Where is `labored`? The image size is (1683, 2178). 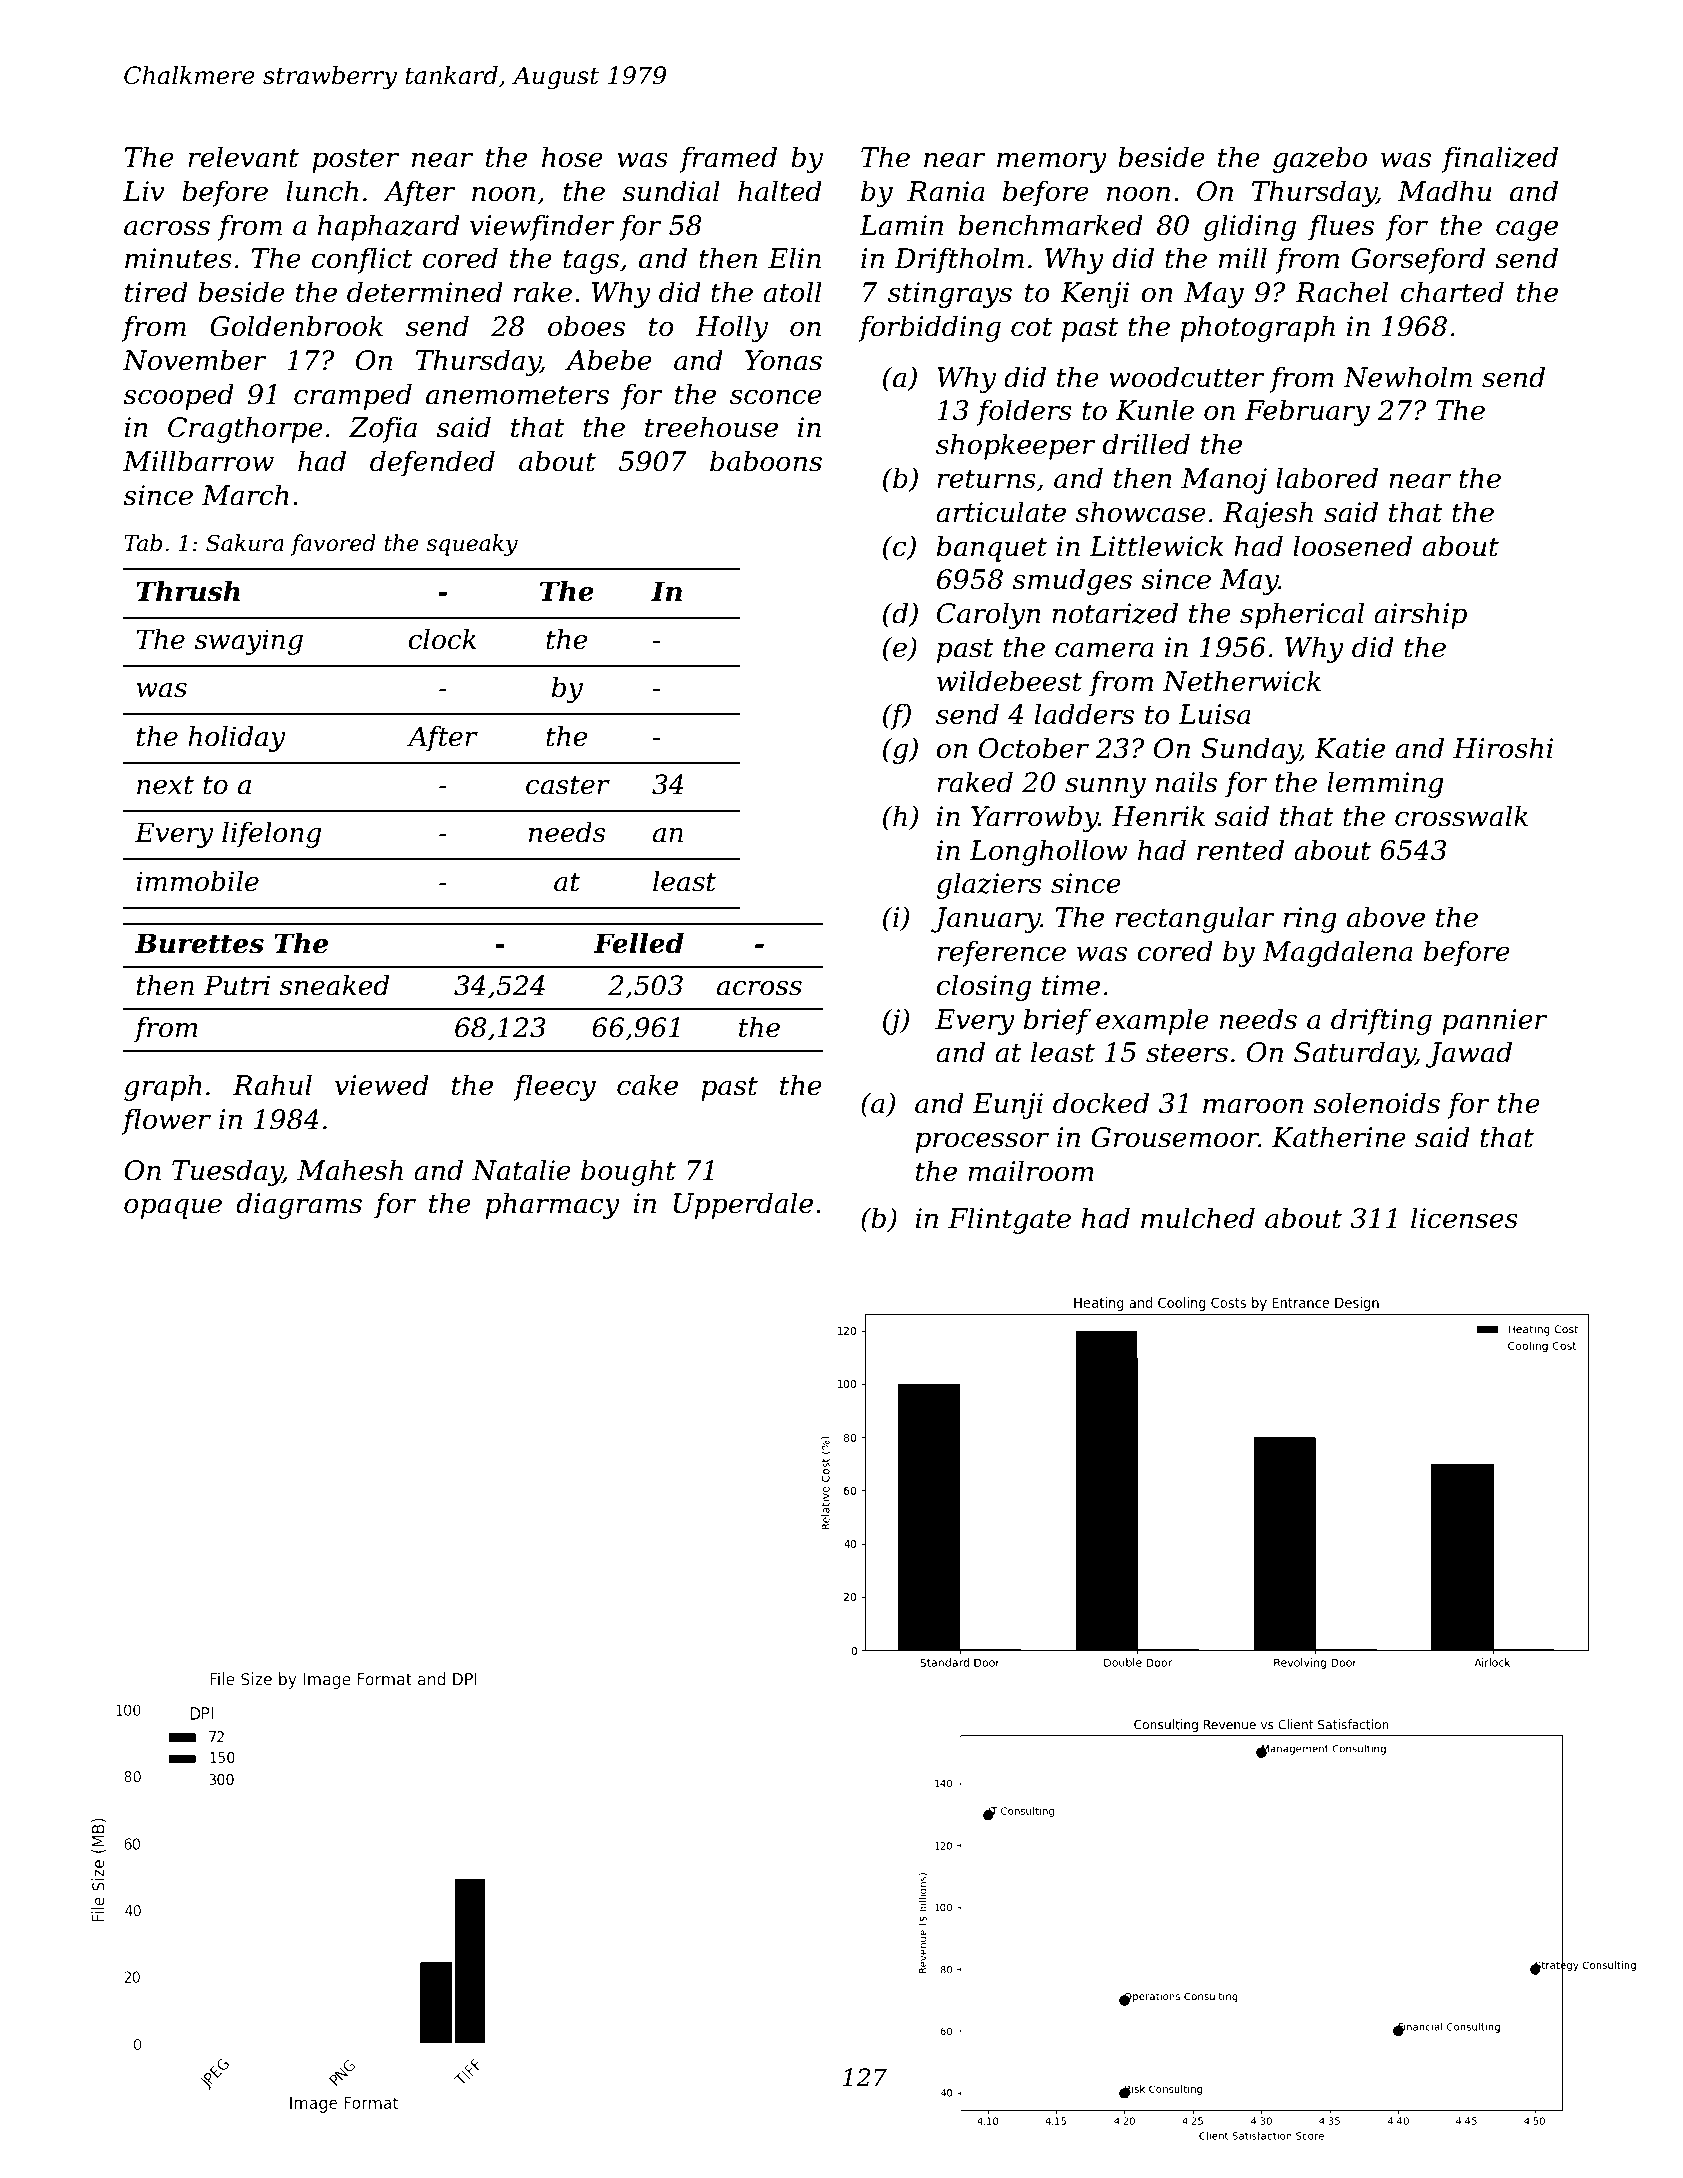 labored is located at coordinates (1327, 478).
